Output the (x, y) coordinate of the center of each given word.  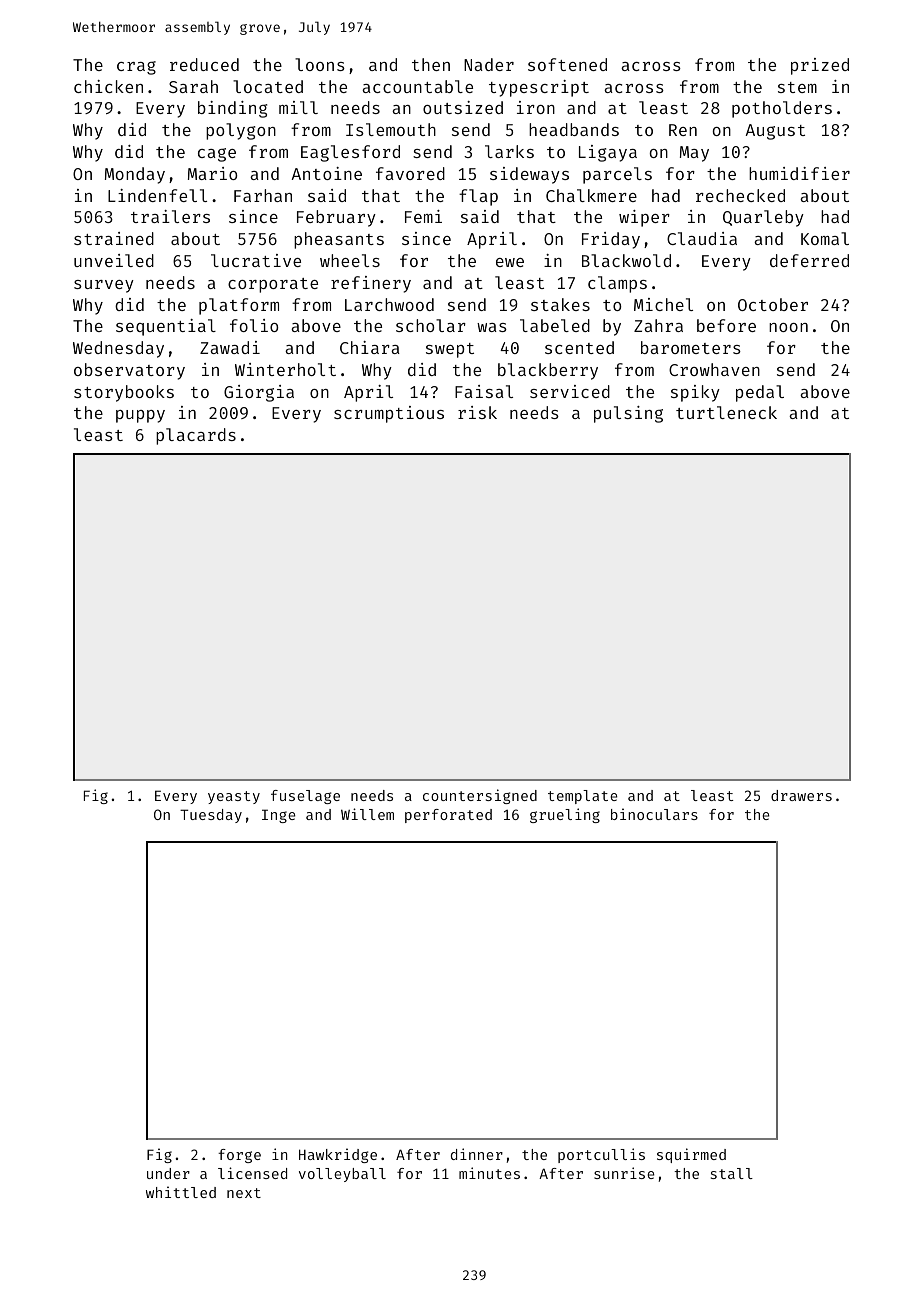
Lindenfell (157, 195)
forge (239, 1156)
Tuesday (211, 816)
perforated (448, 816)
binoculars (654, 814)
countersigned (480, 796)
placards (196, 436)
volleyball (342, 1175)
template (582, 797)
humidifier (799, 173)
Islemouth (391, 129)
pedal (760, 393)
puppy (140, 416)
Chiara (370, 347)
